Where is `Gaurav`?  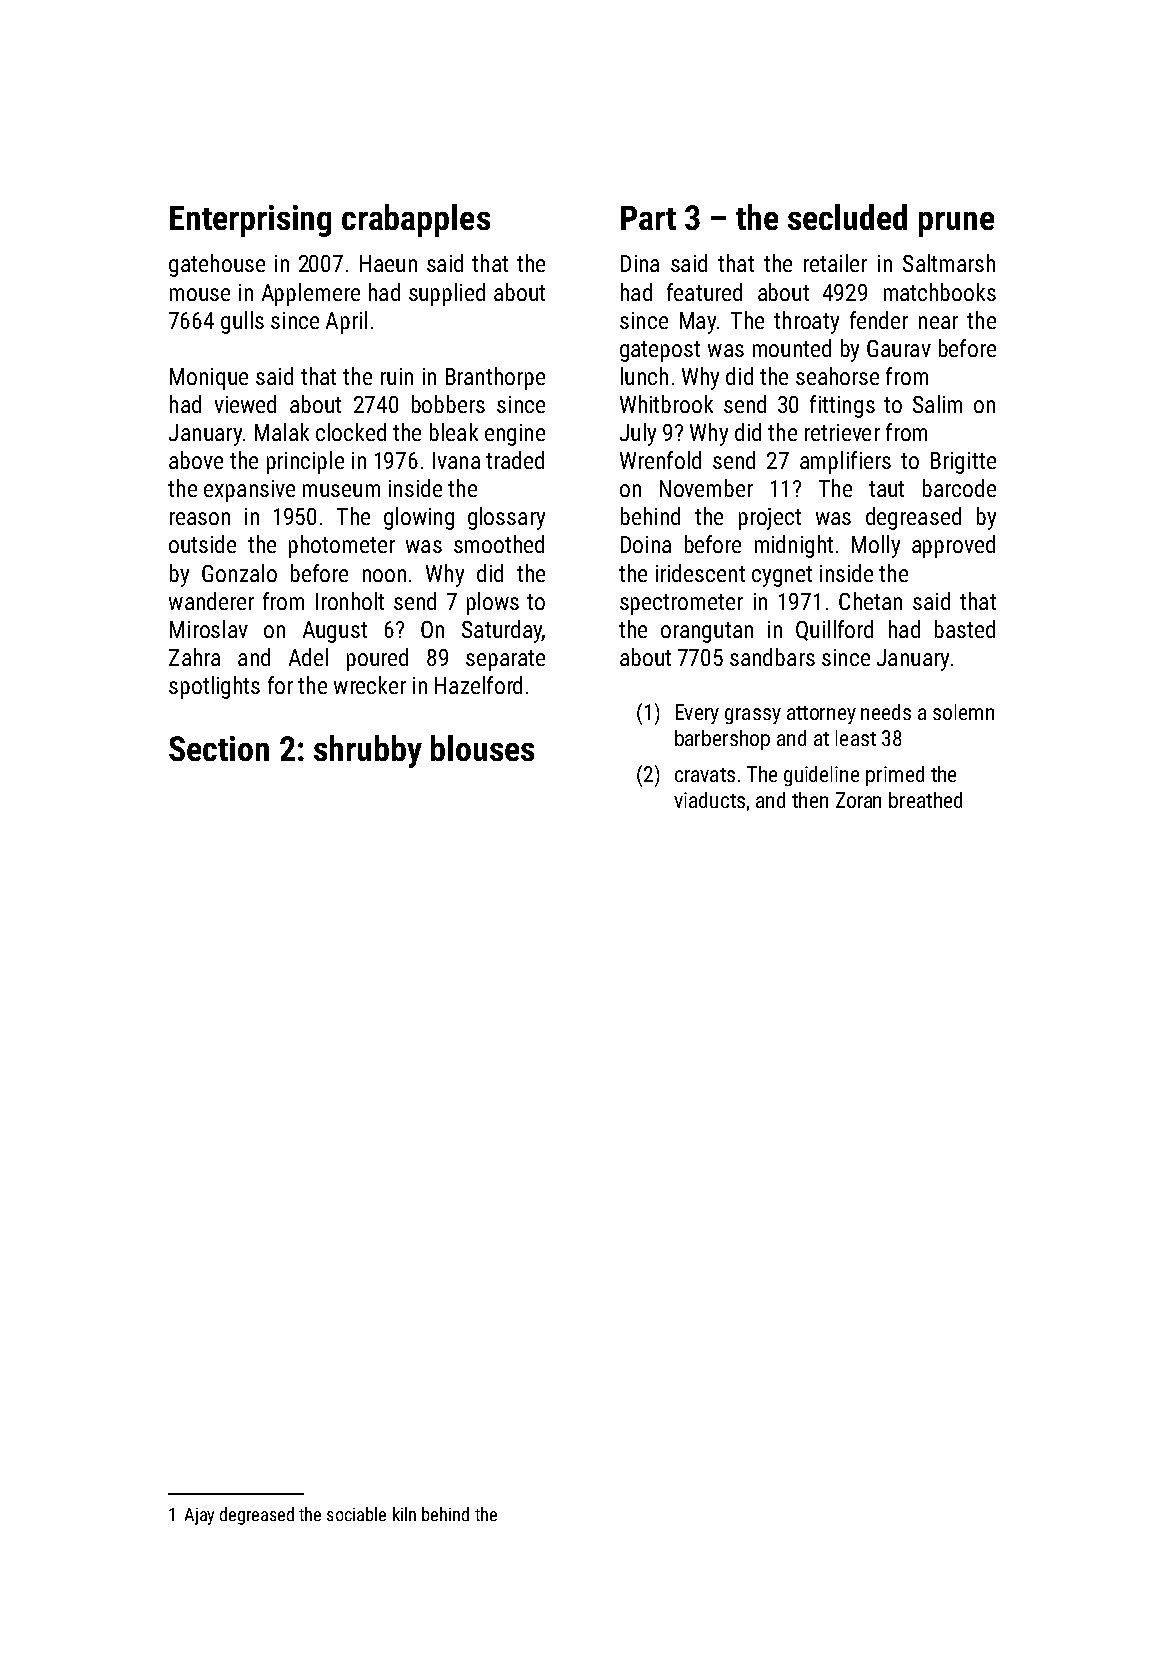 Gaurav is located at coordinates (899, 348).
